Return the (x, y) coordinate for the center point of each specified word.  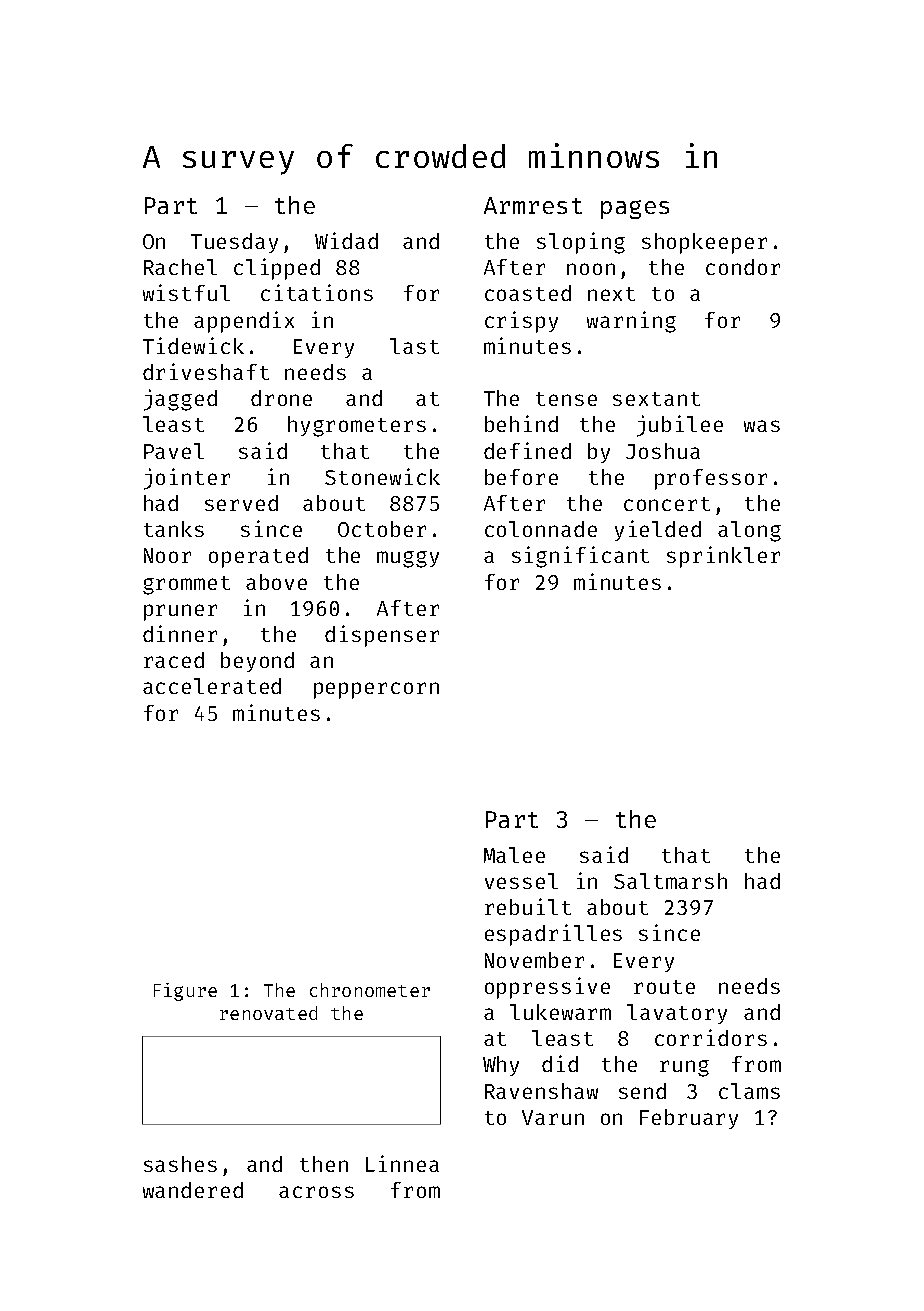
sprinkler (723, 557)
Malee (514, 855)
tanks (174, 529)
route (664, 987)
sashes (180, 1164)
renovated (268, 1013)
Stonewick (382, 476)
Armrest (533, 205)
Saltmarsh (670, 881)
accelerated (212, 686)
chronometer (370, 990)
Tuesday (234, 243)
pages (635, 209)
